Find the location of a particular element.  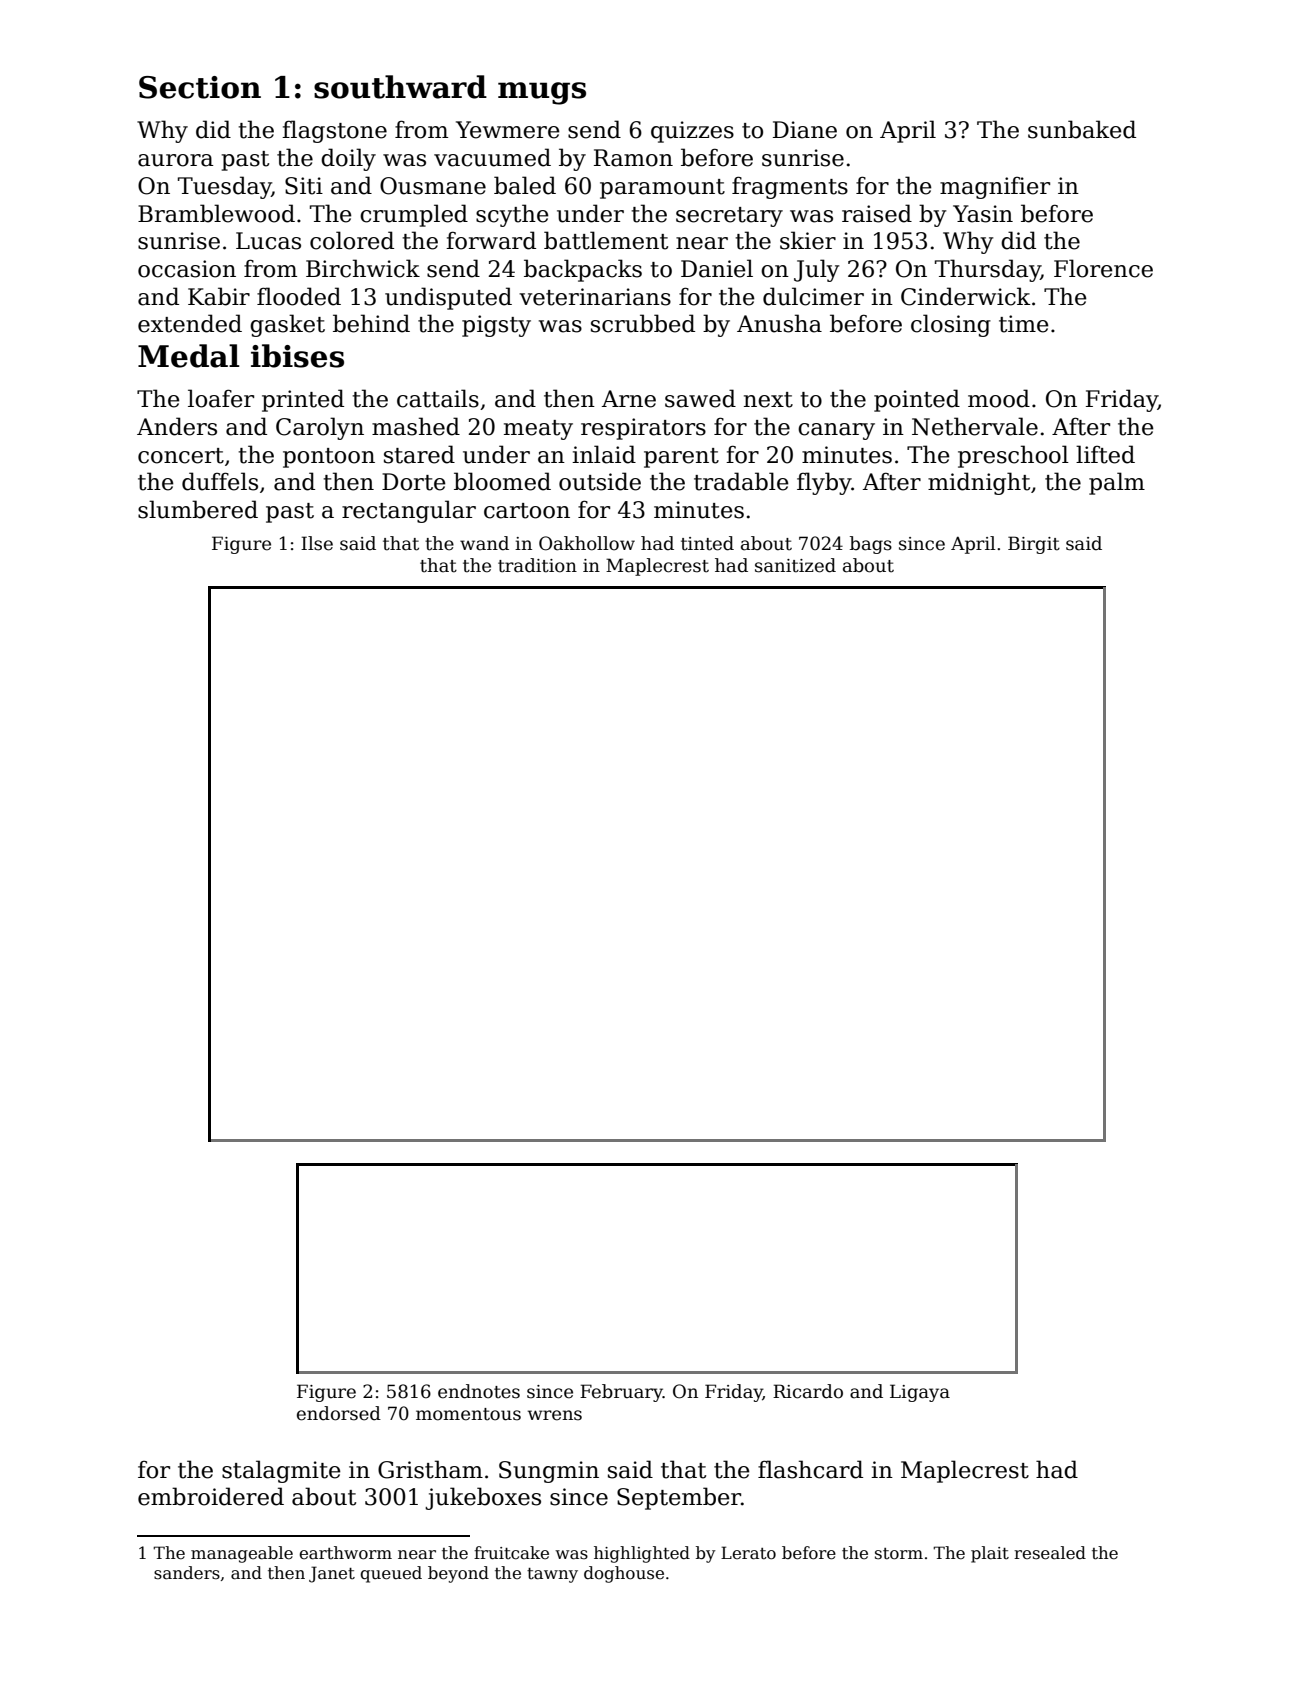

sunbaked is located at coordinates (1082, 129).
